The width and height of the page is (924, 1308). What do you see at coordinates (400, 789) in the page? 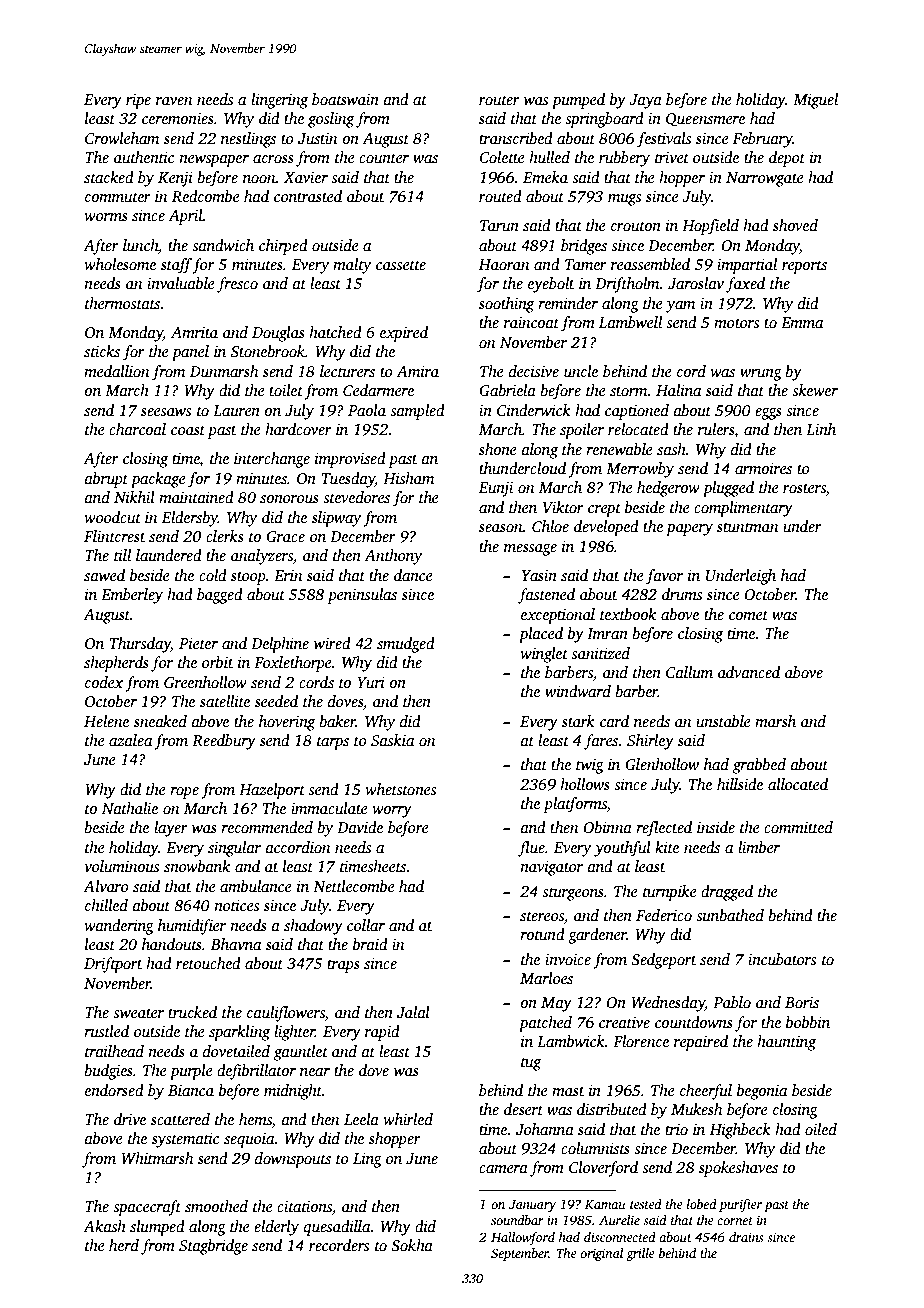
I see `whetstones` at bounding box center [400, 789].
